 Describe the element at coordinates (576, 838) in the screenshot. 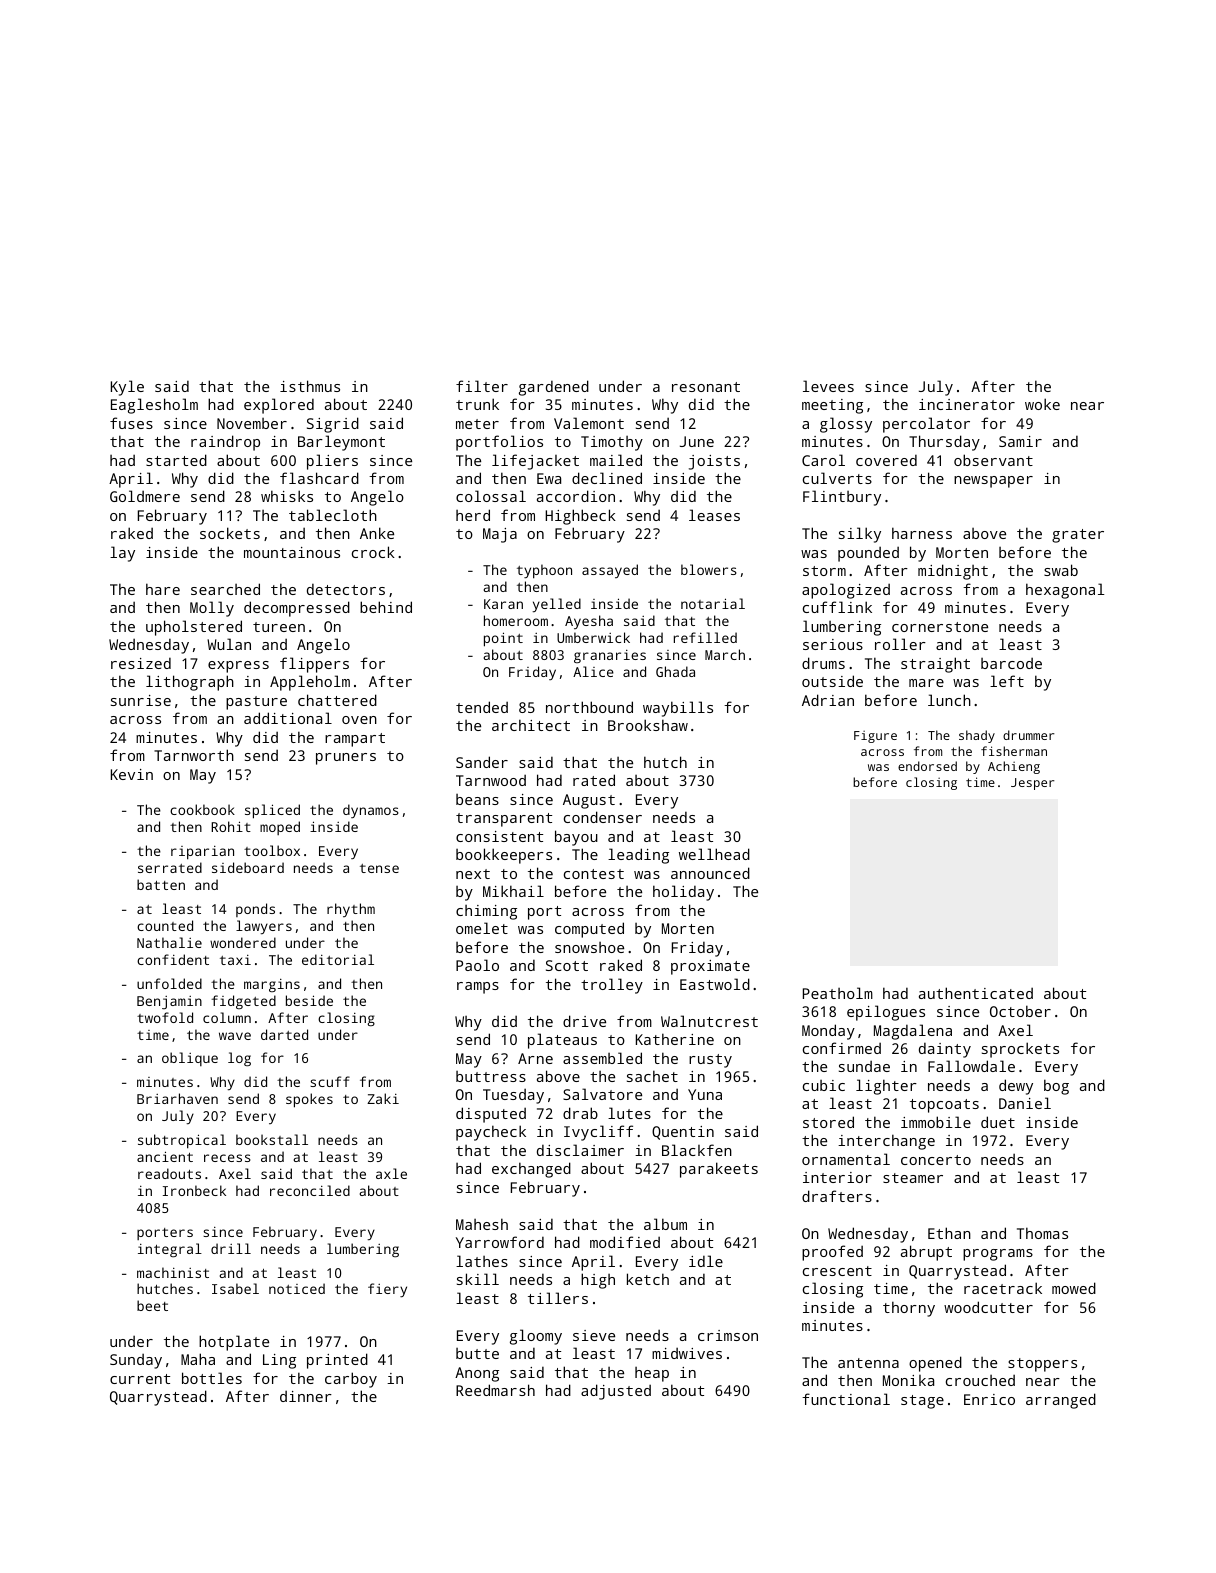

I see `bayou` at that location.
